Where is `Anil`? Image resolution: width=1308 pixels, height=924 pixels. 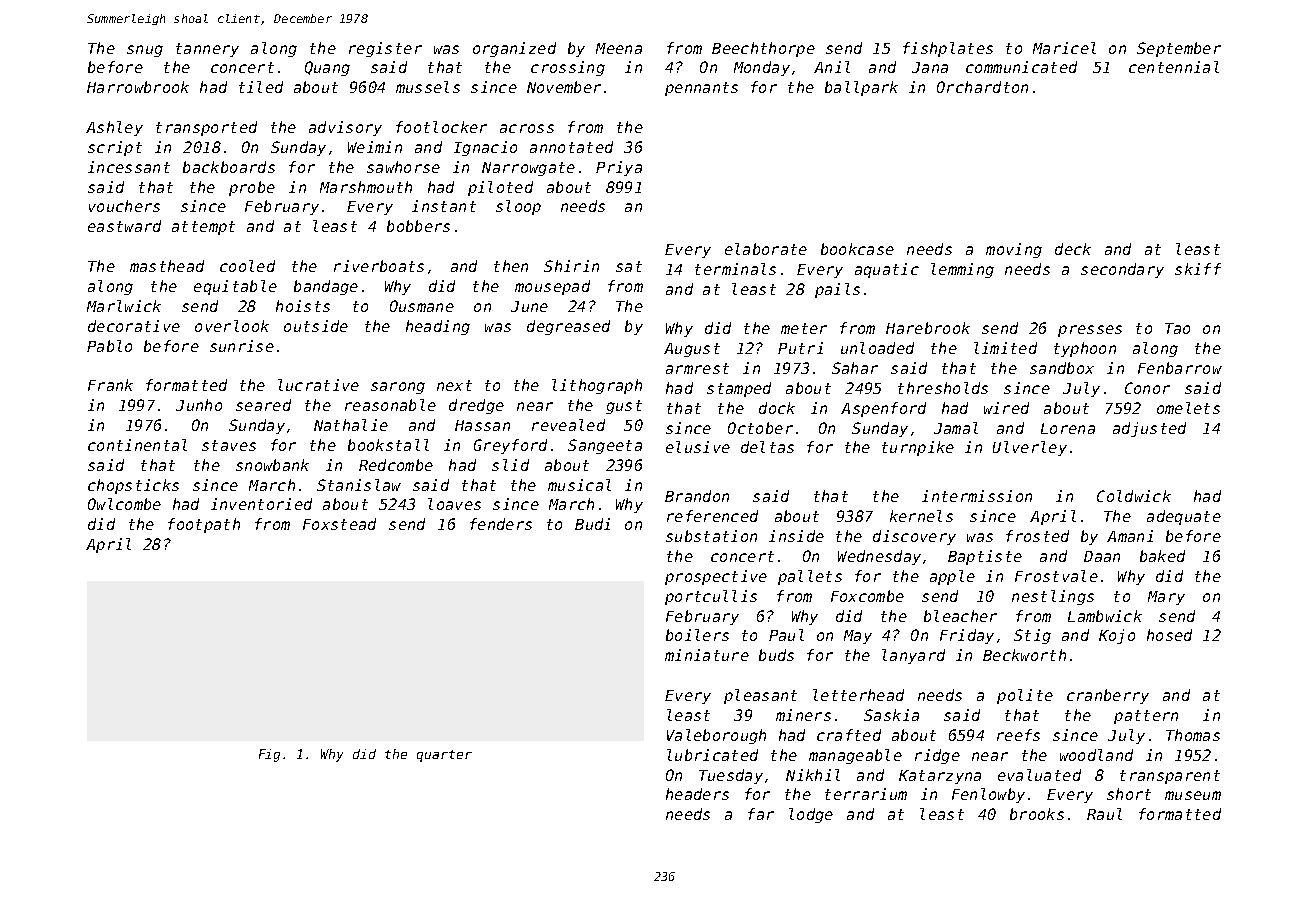
Anil is located at coordinates (832, 67).
